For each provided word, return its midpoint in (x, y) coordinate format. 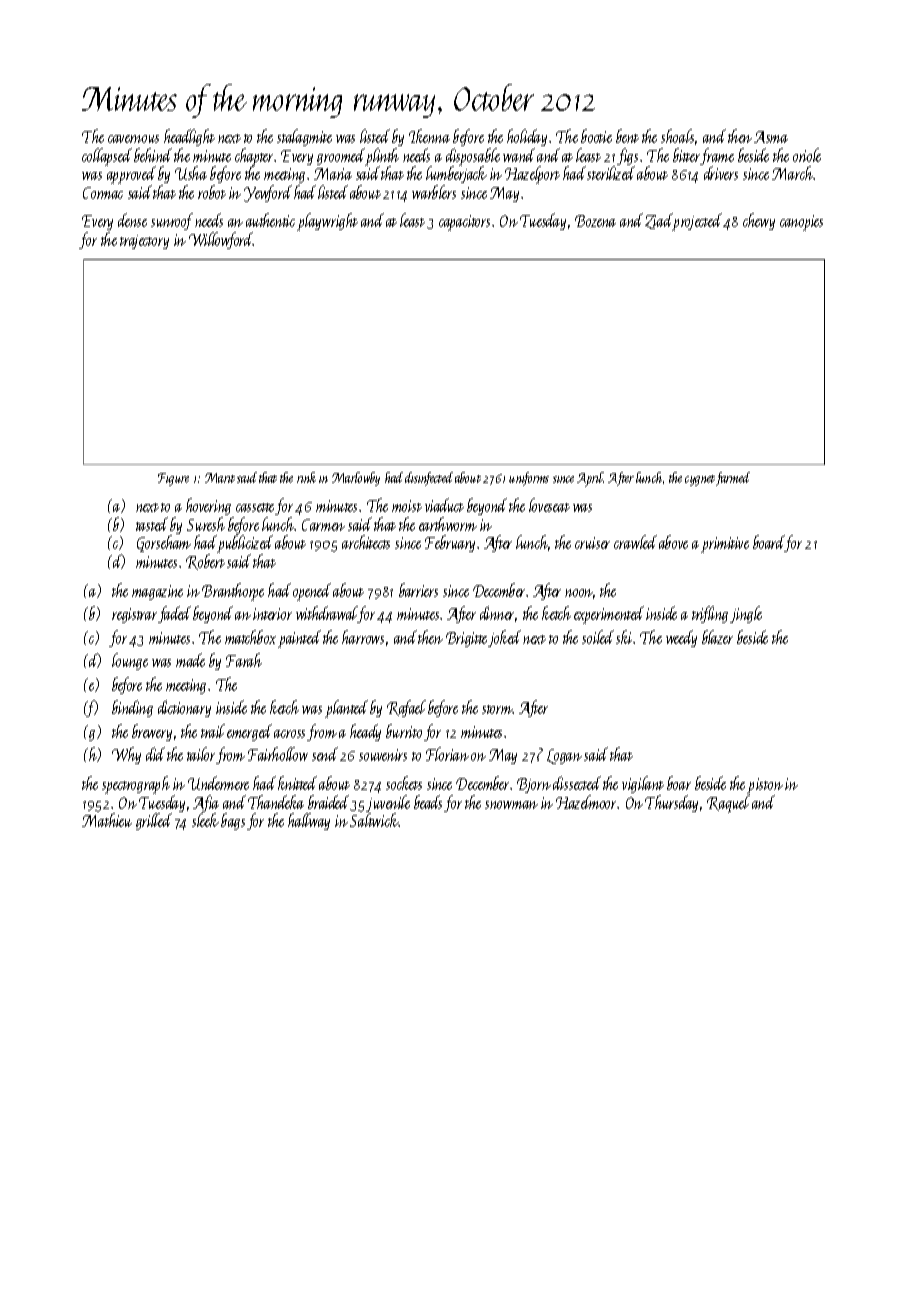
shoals (677, 136)
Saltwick (374, 820)
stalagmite (304, 137)
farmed (733, 479)
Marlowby (356, 479)
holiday (527, 137)
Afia (206, 803)
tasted (152, 524)
